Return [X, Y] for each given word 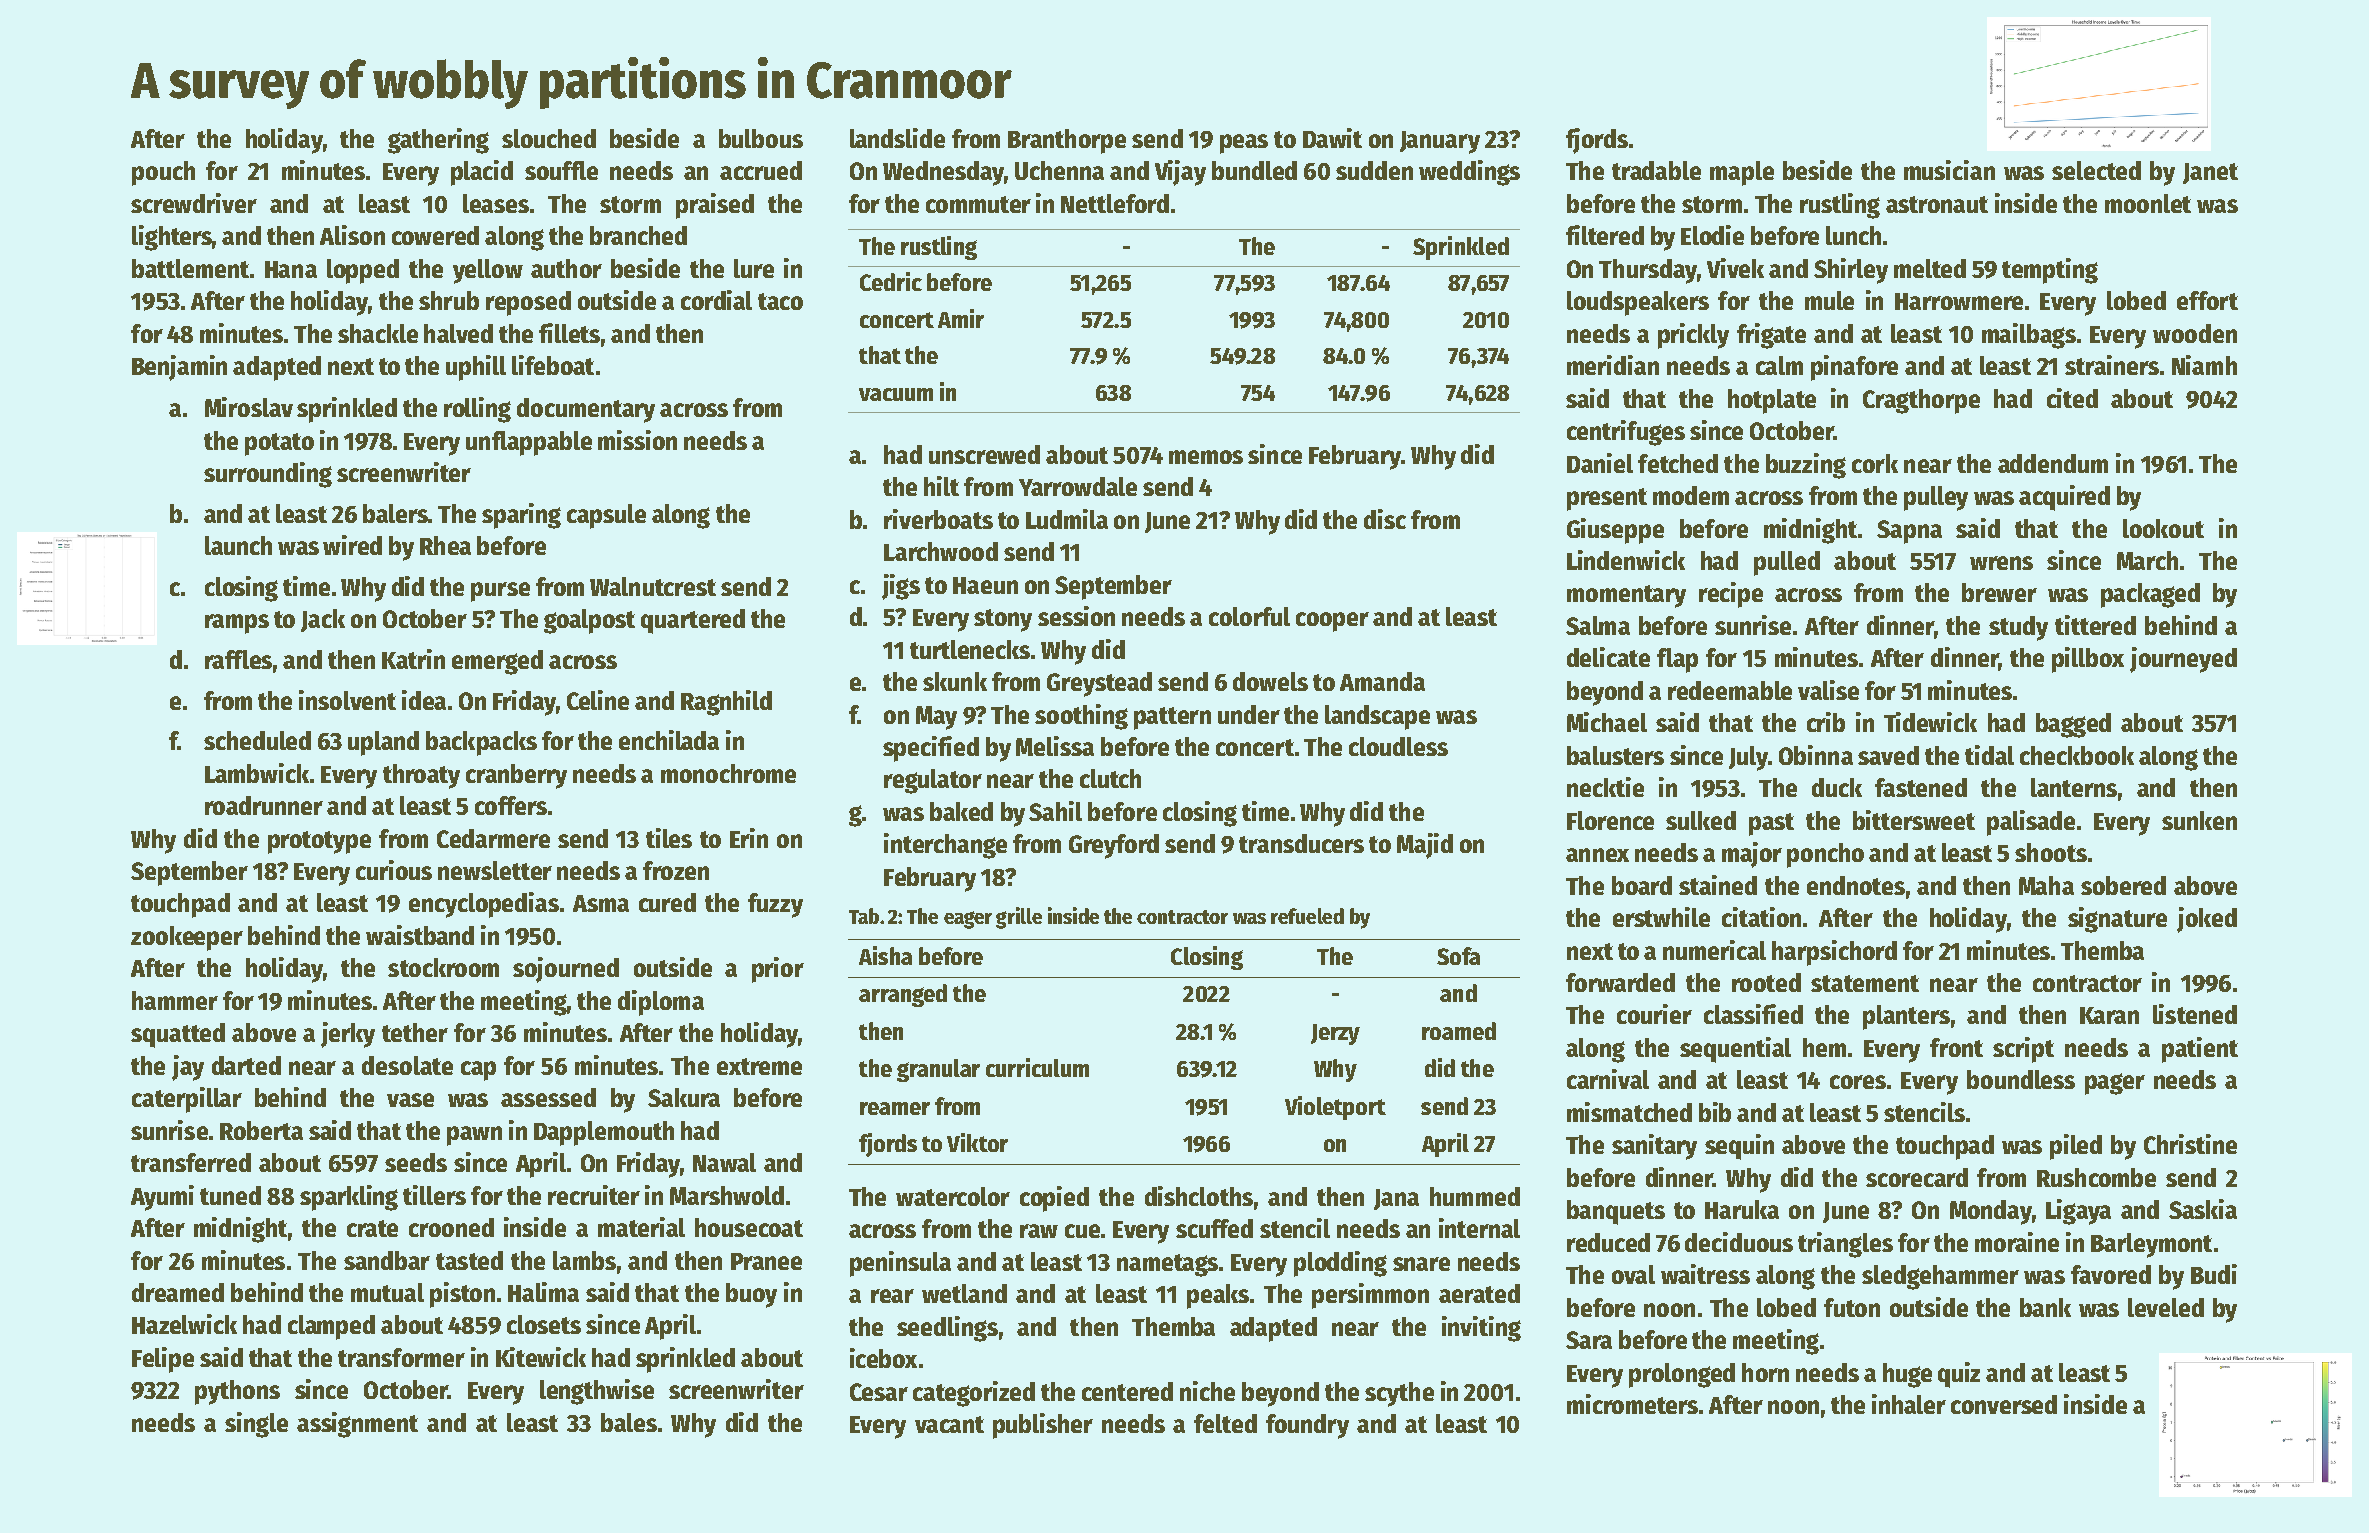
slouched [549, 138]
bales [629, 1422]
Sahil [1055, 811]
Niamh [2204, 365]
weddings [1469, 173]
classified [1753, 1014]
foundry [1307, 1426]
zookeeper [187, 938]
